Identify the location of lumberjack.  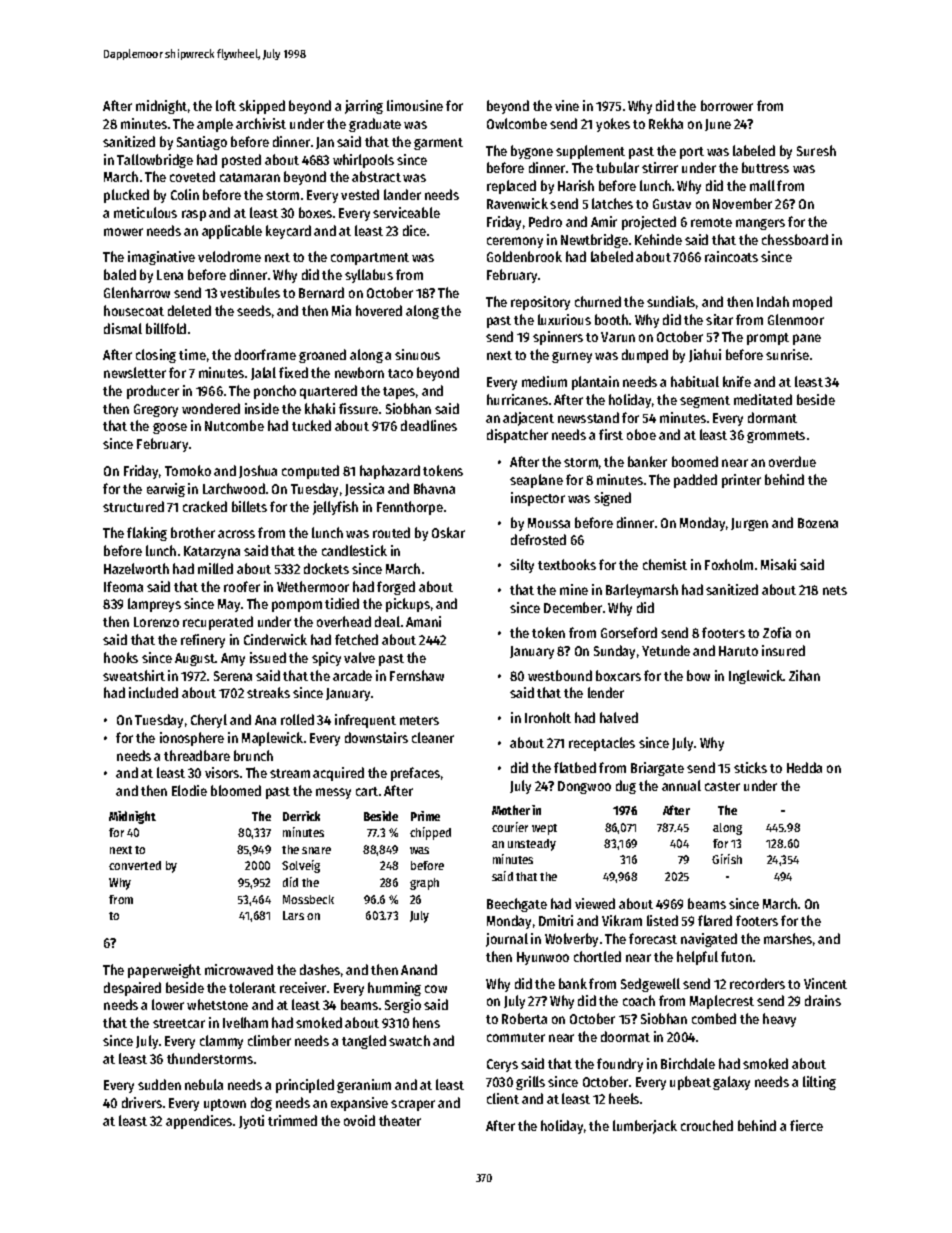
(645, 1127).
